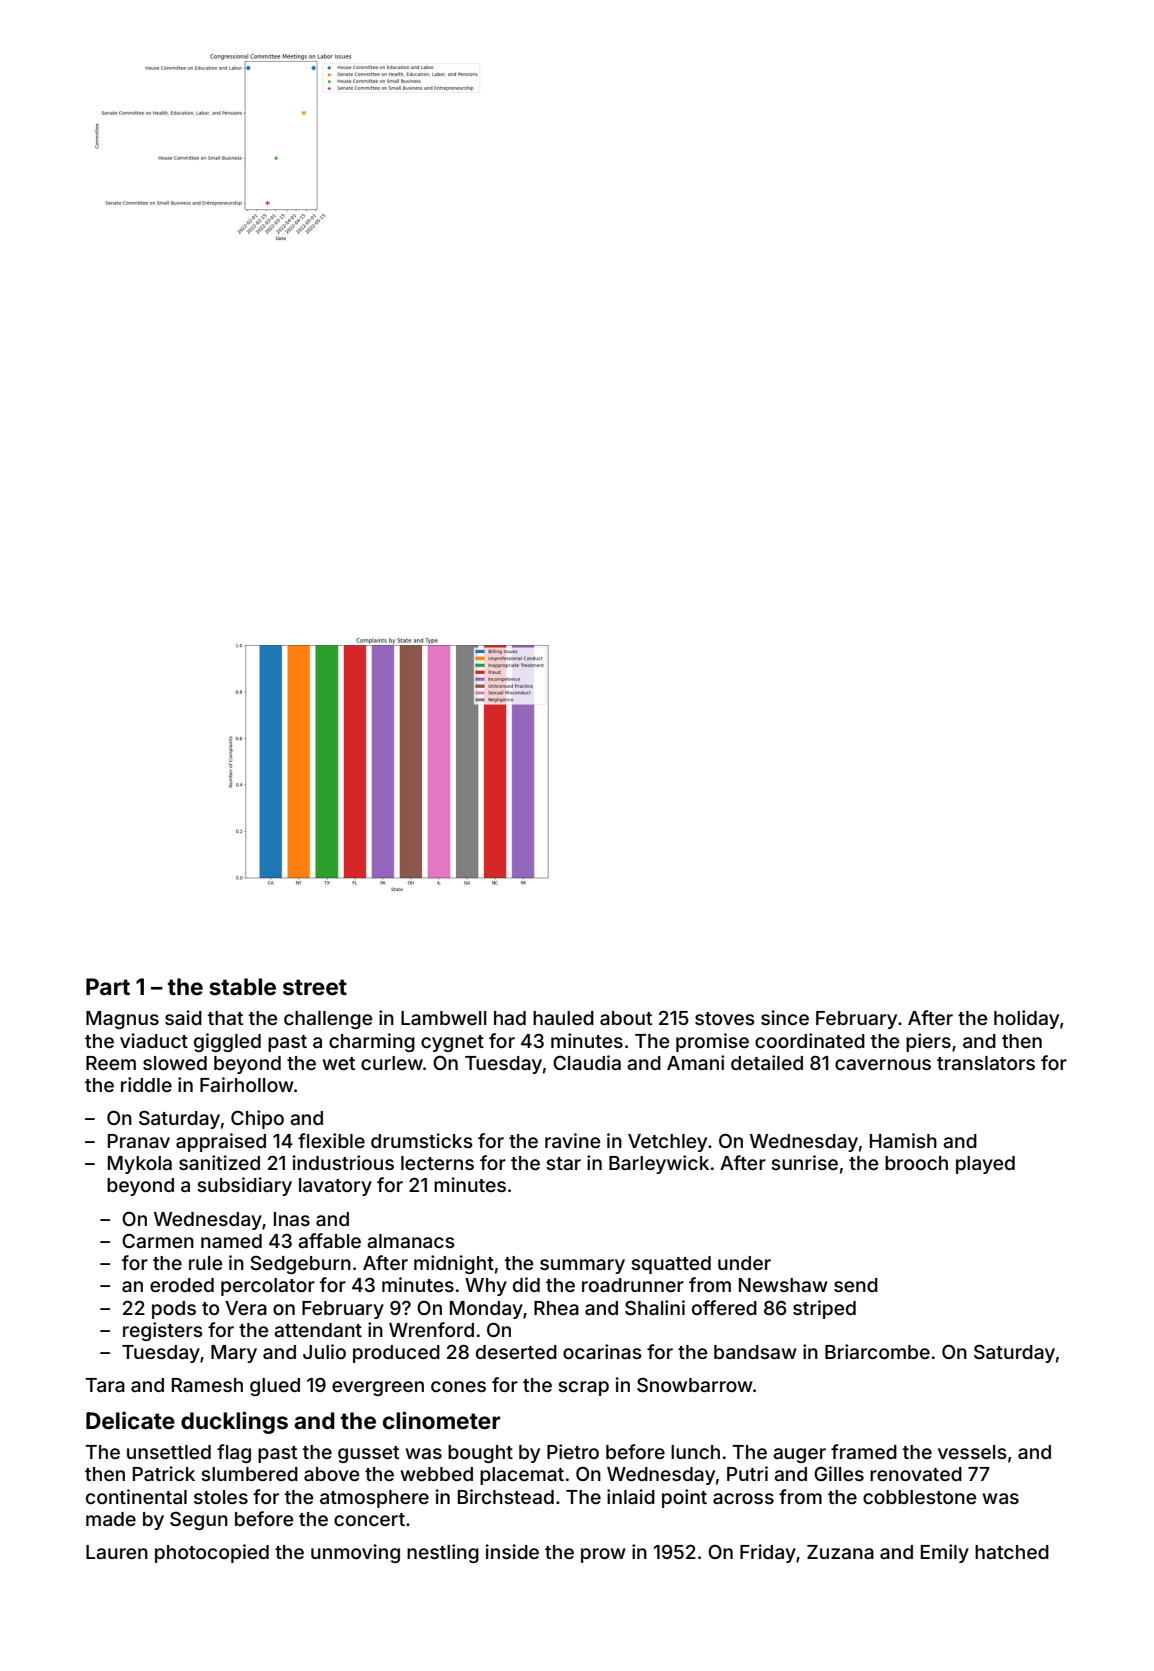 The height and width of the image is (1671, 1154). Describe the element at coordinates (130, 1420) in the image. I see `Delicate` at that location.
